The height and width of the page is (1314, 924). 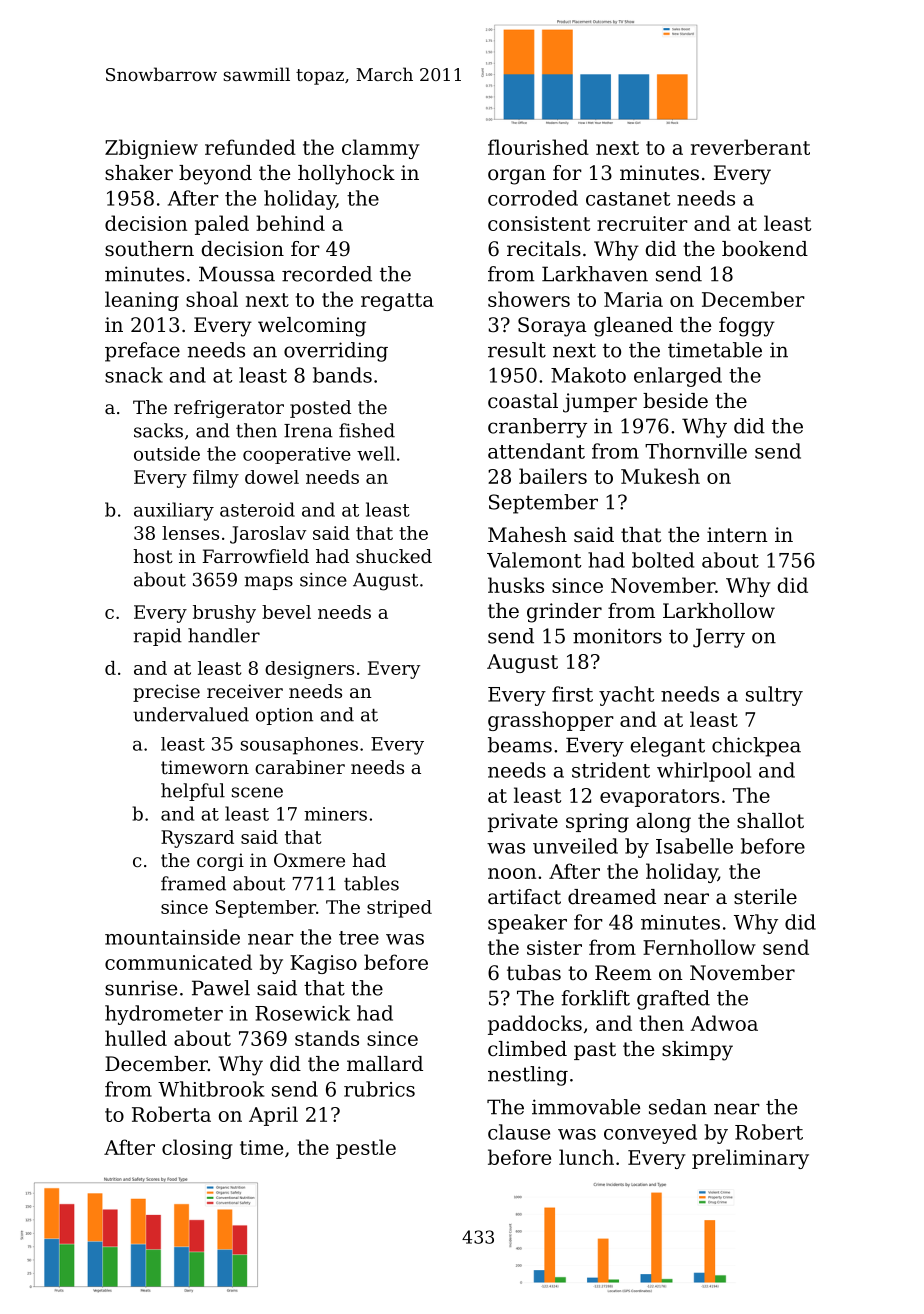 What do you see at coordinates (327, 274) in the page?
I see `recorded` at bounding box center [327, 274].
